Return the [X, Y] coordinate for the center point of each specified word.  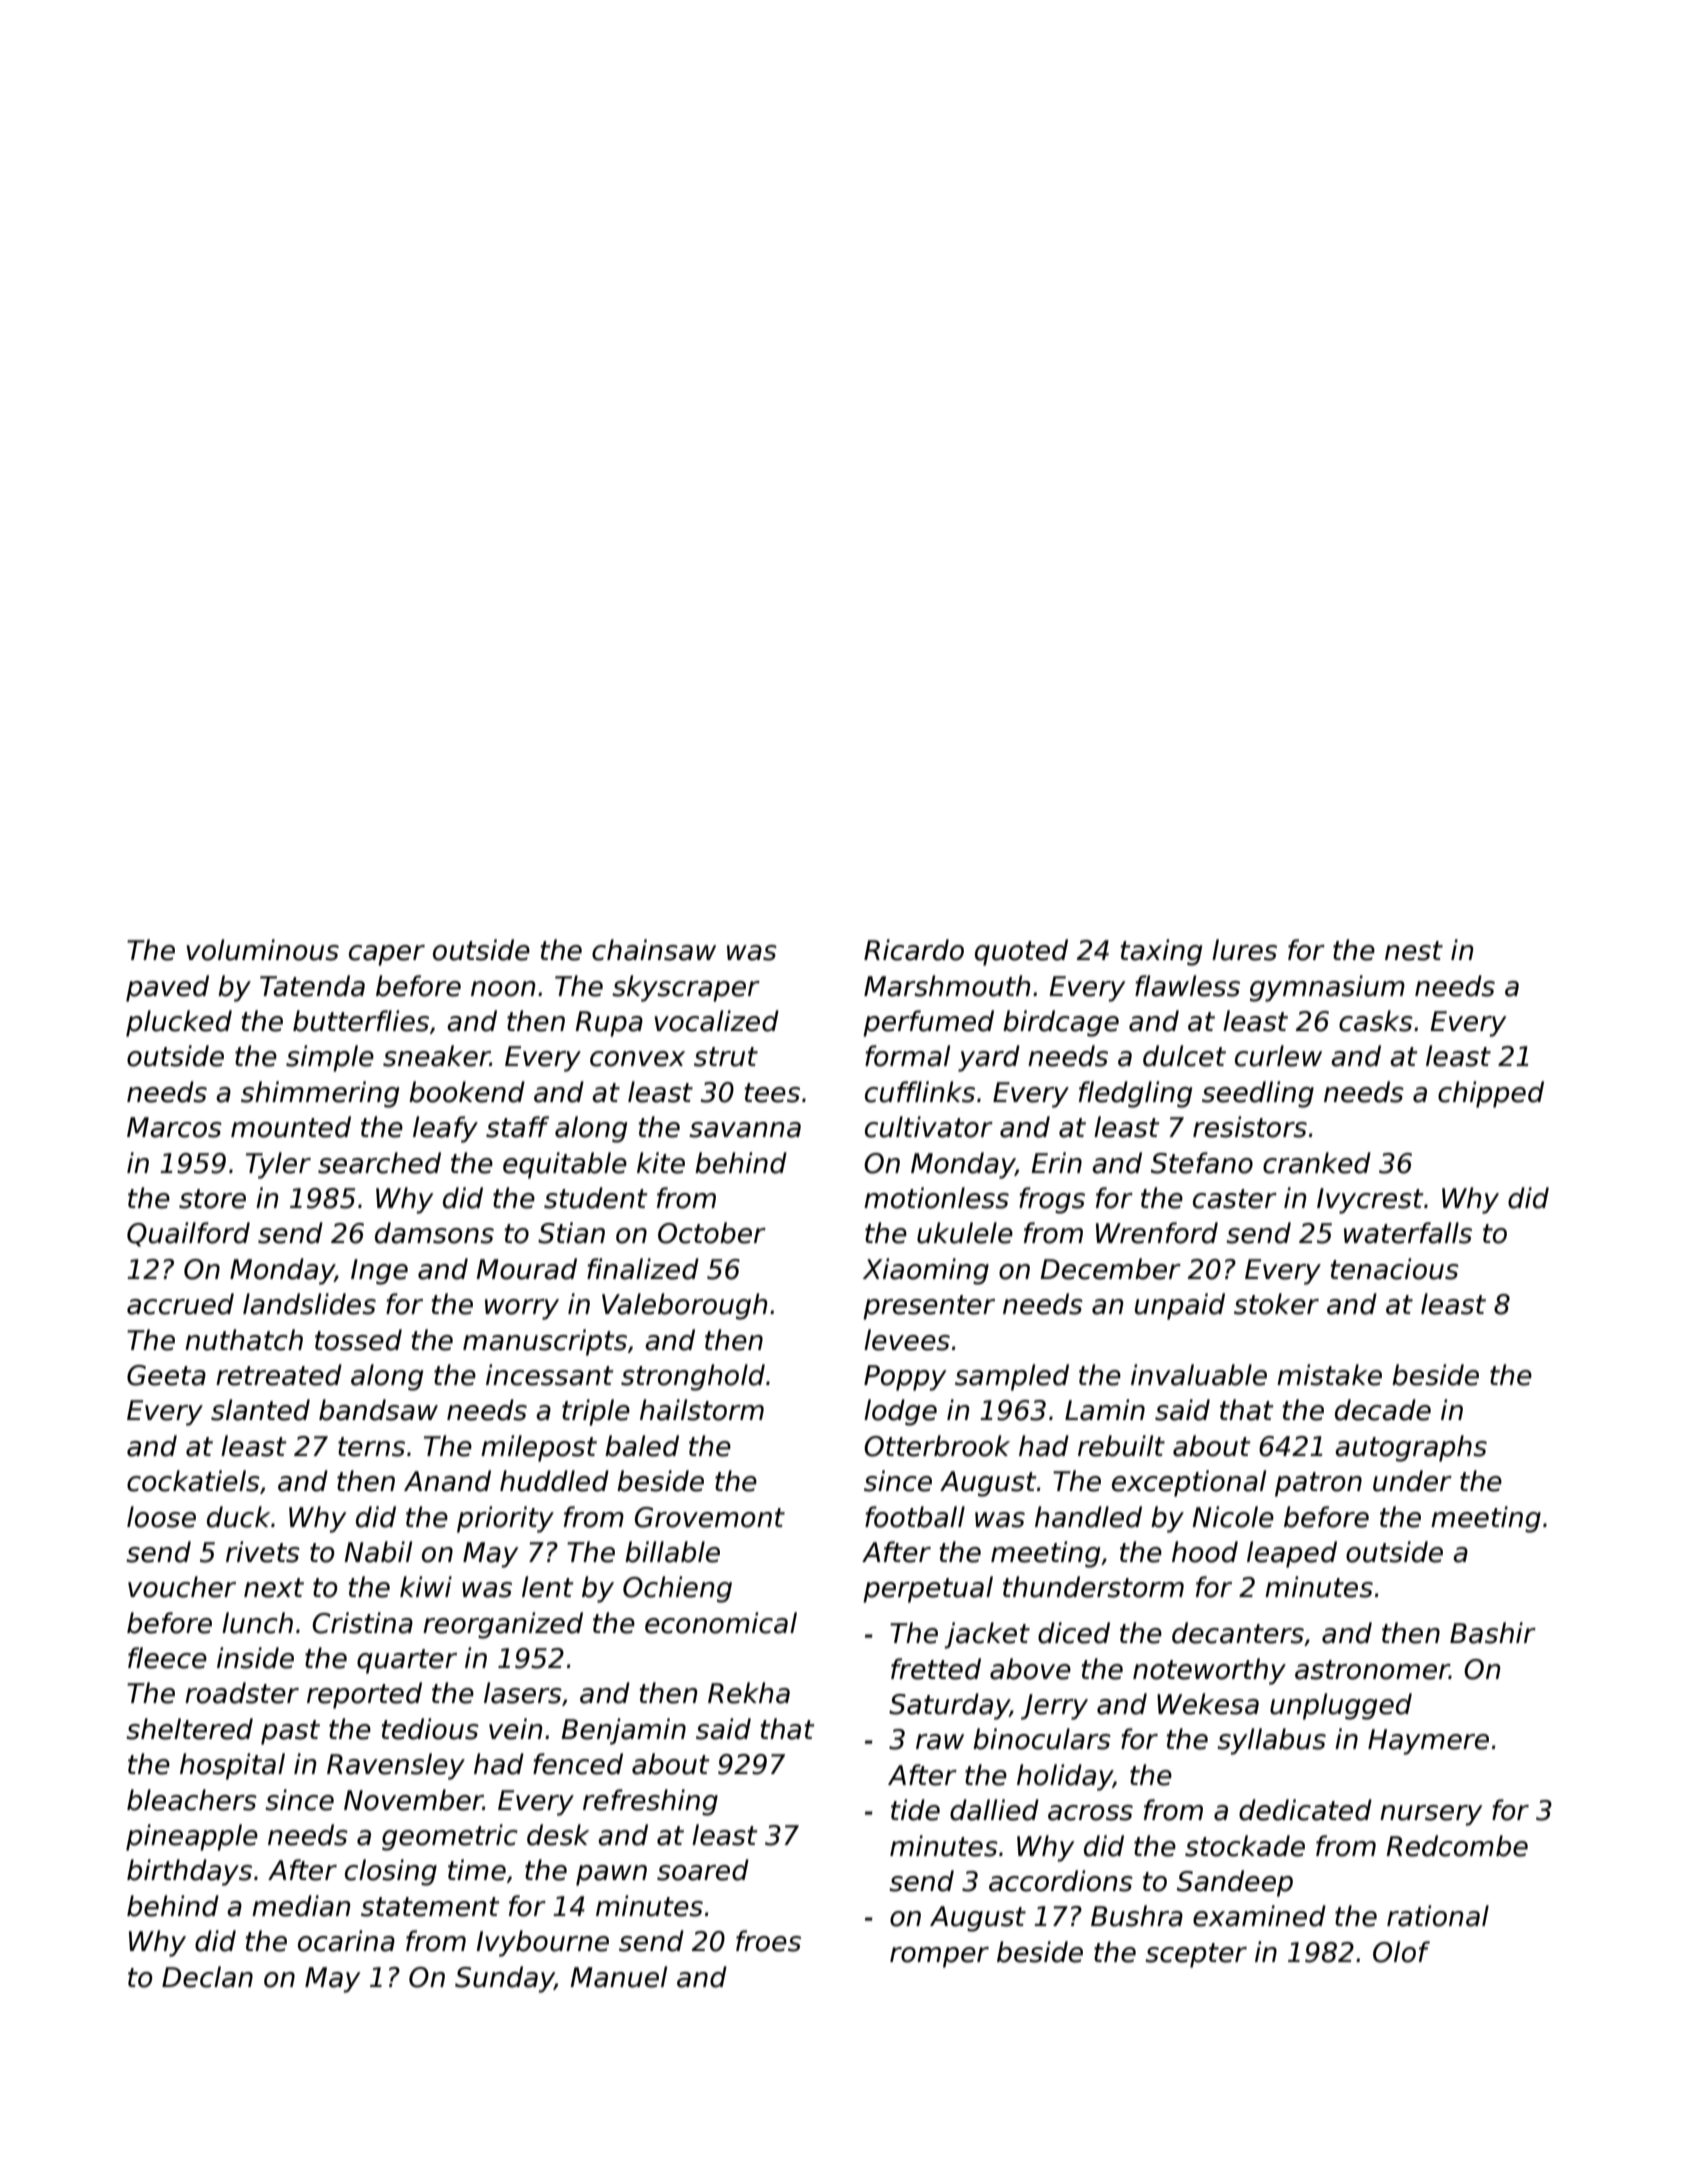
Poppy [905, 1378]
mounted [291, 1127]
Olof [1401, 1952]
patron [1318, 1484]
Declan [207, 1977]
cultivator [929, 1127]
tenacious [1395, 1269]
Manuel [618, 1977]
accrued [180, 1304]
